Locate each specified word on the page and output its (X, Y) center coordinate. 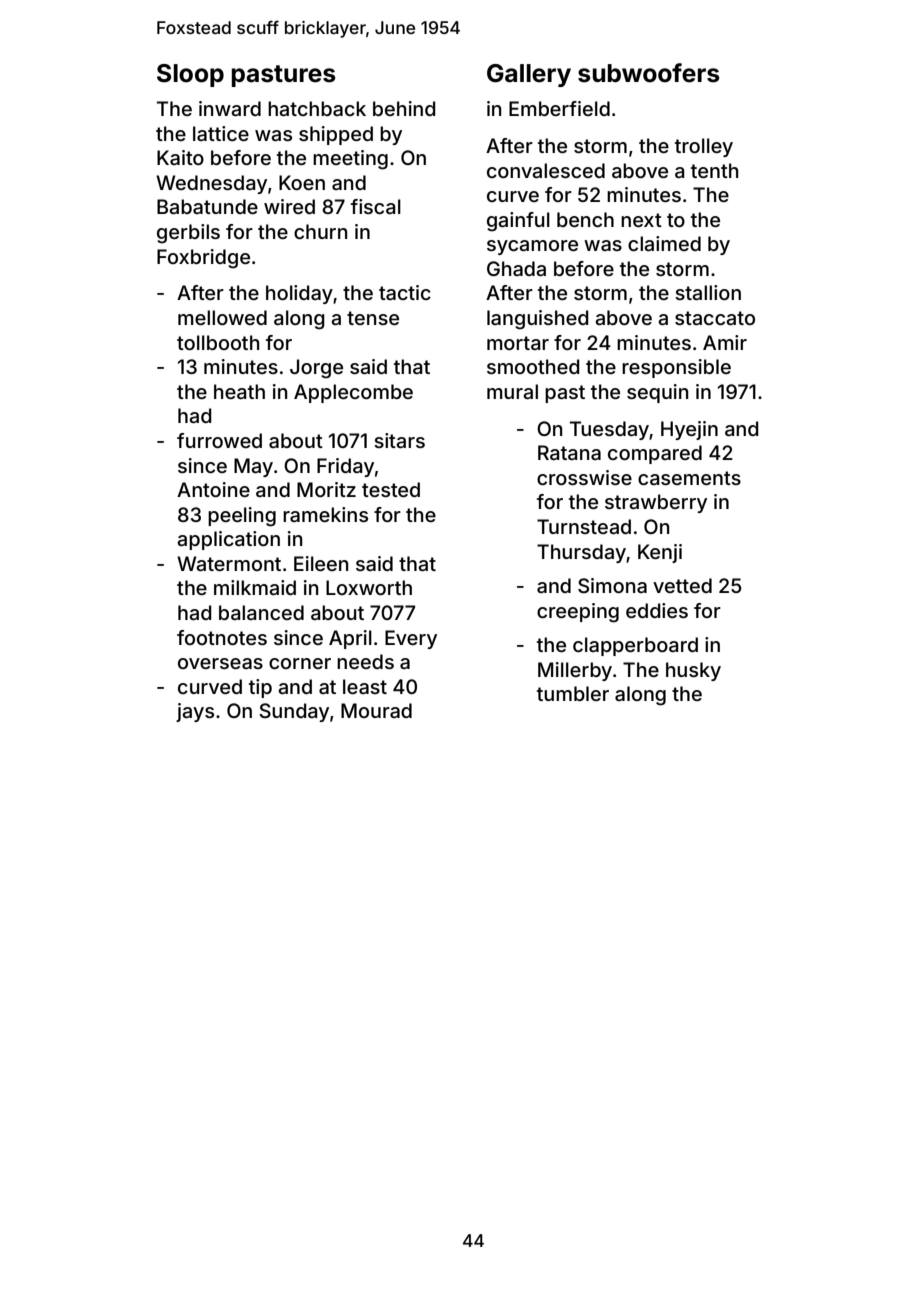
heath (239, 391)
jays (195, 712)
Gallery (529, 75)
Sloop (190, 75)
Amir (725, 342)
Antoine (213, 489)
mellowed (222, 317)
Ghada (516, 268)
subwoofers (648, 73)
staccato (715, 318)
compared (655, 454)
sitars (399, 440)
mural (512, 391)
